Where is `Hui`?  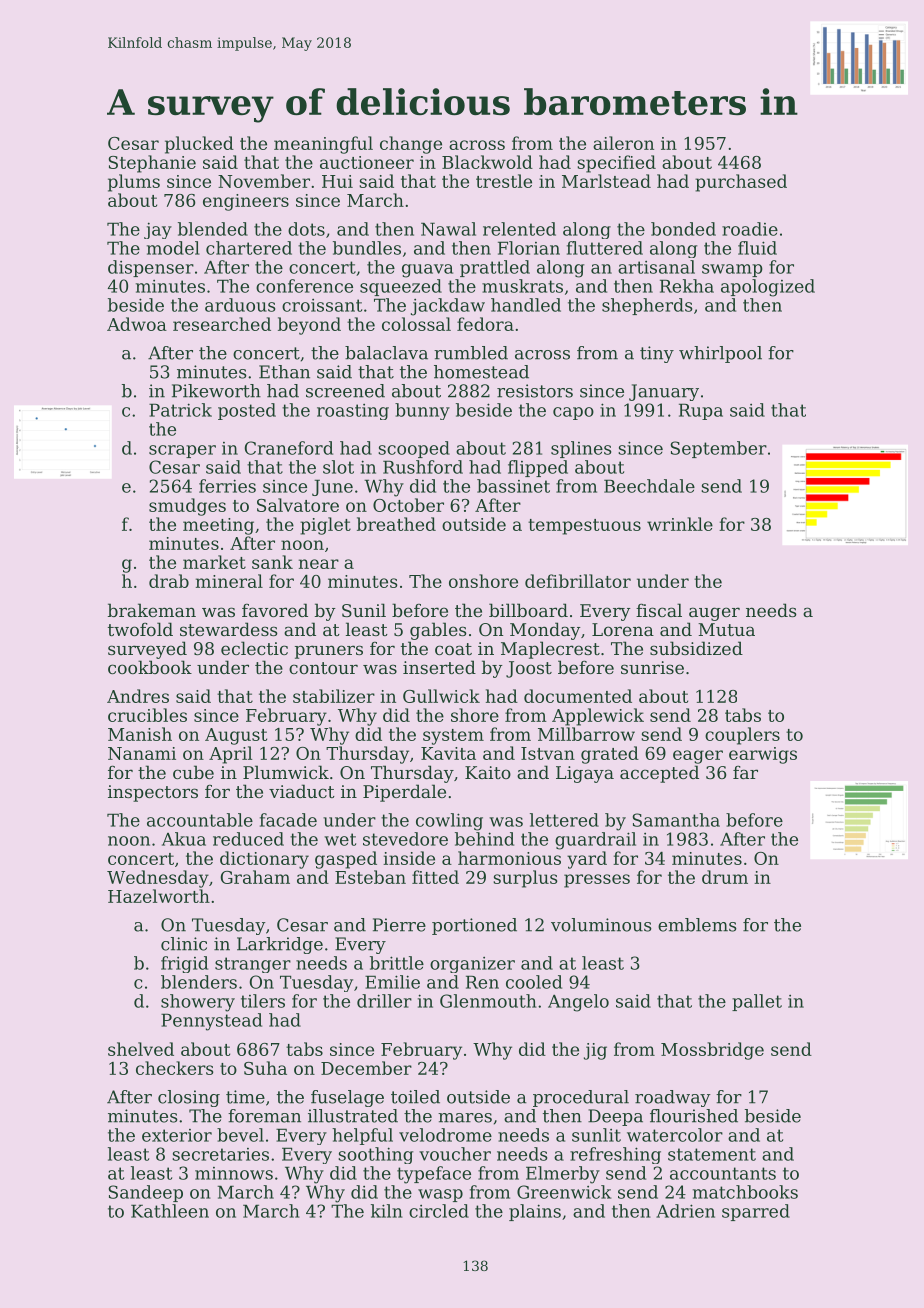 Hui is located at coordinates (337, 181).
